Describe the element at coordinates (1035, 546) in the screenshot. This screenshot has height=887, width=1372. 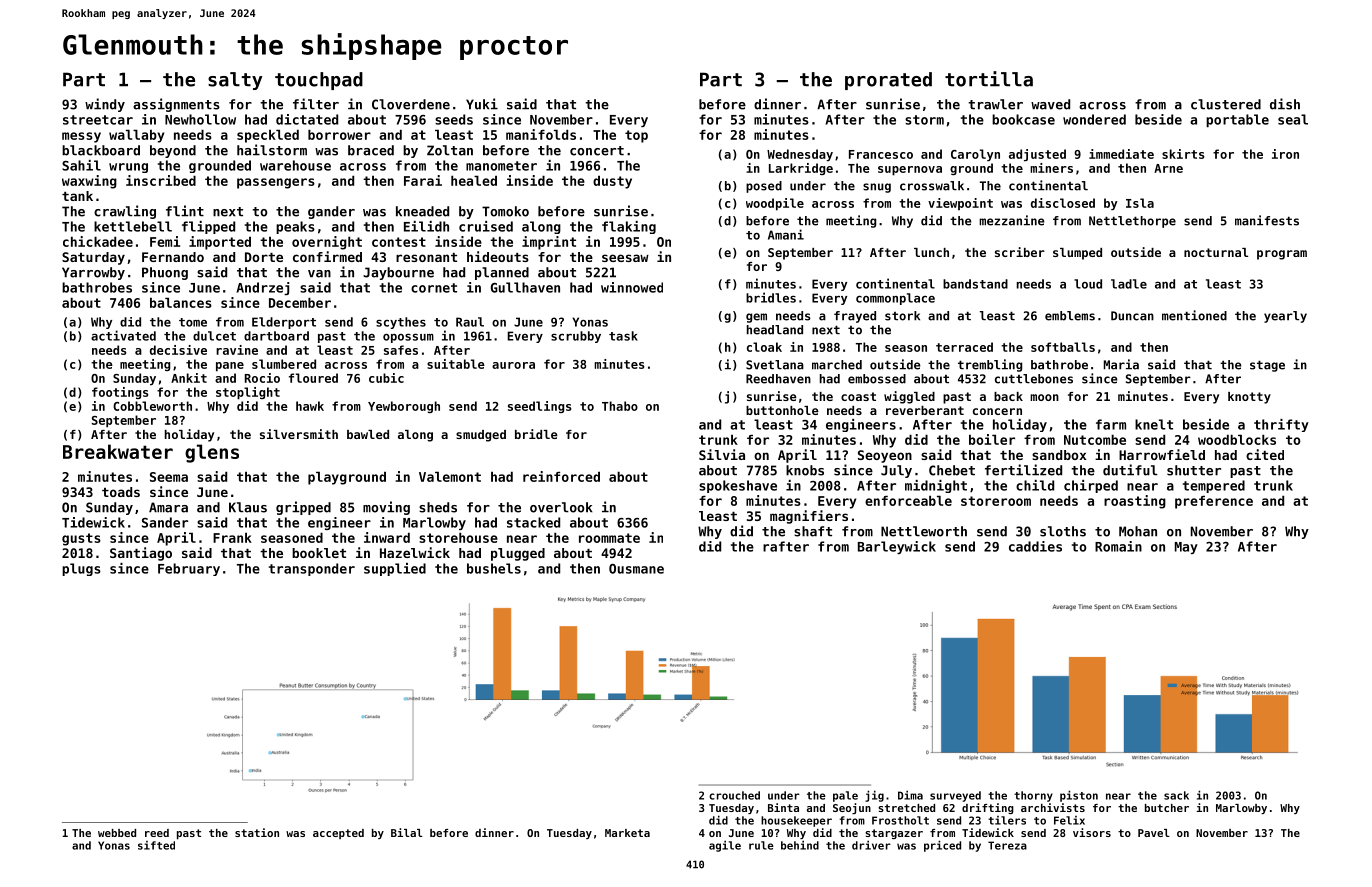
I see `caddies` at that location.
